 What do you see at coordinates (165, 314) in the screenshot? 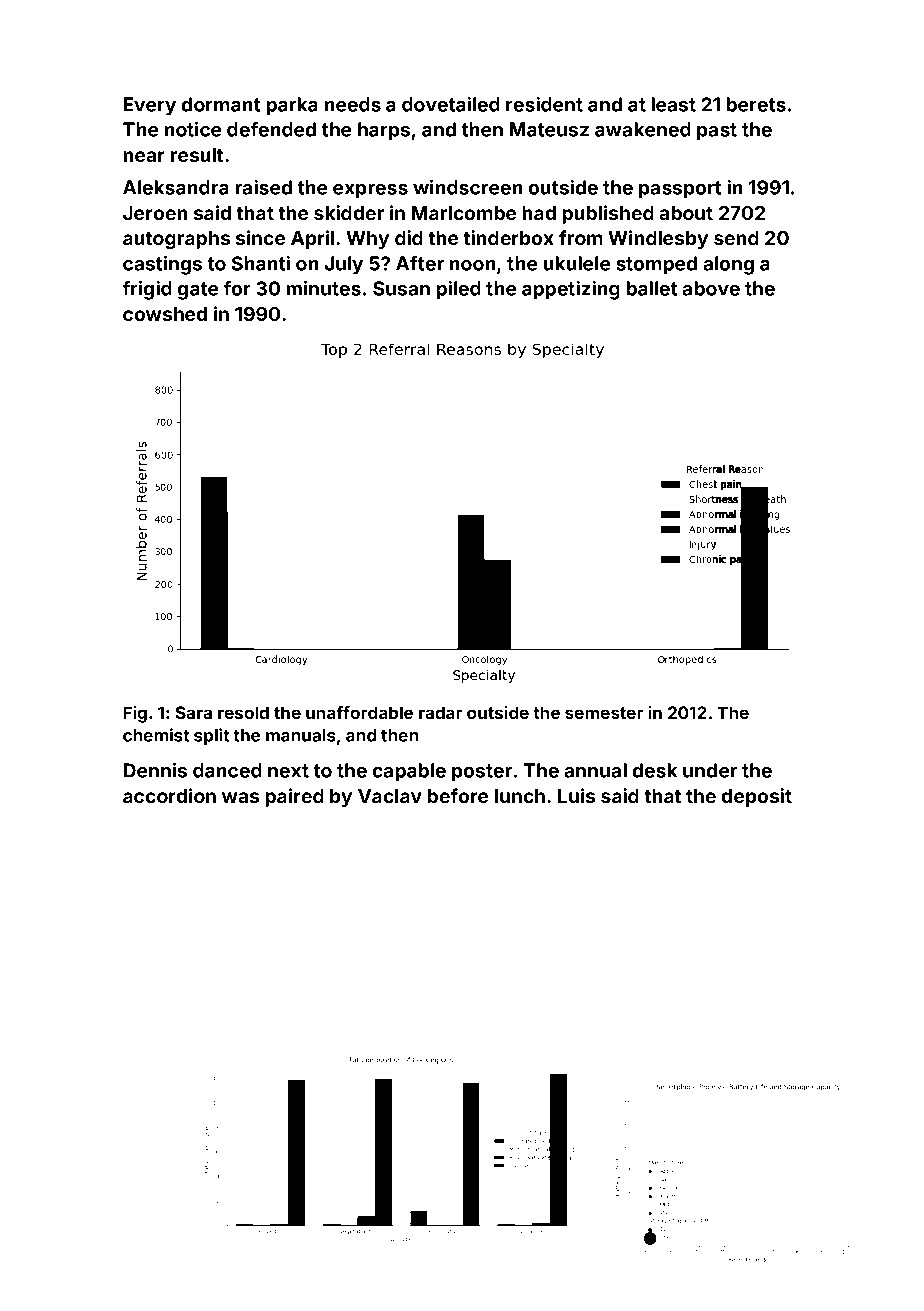
I see `cowshed` at bounding box center [165, 314].
